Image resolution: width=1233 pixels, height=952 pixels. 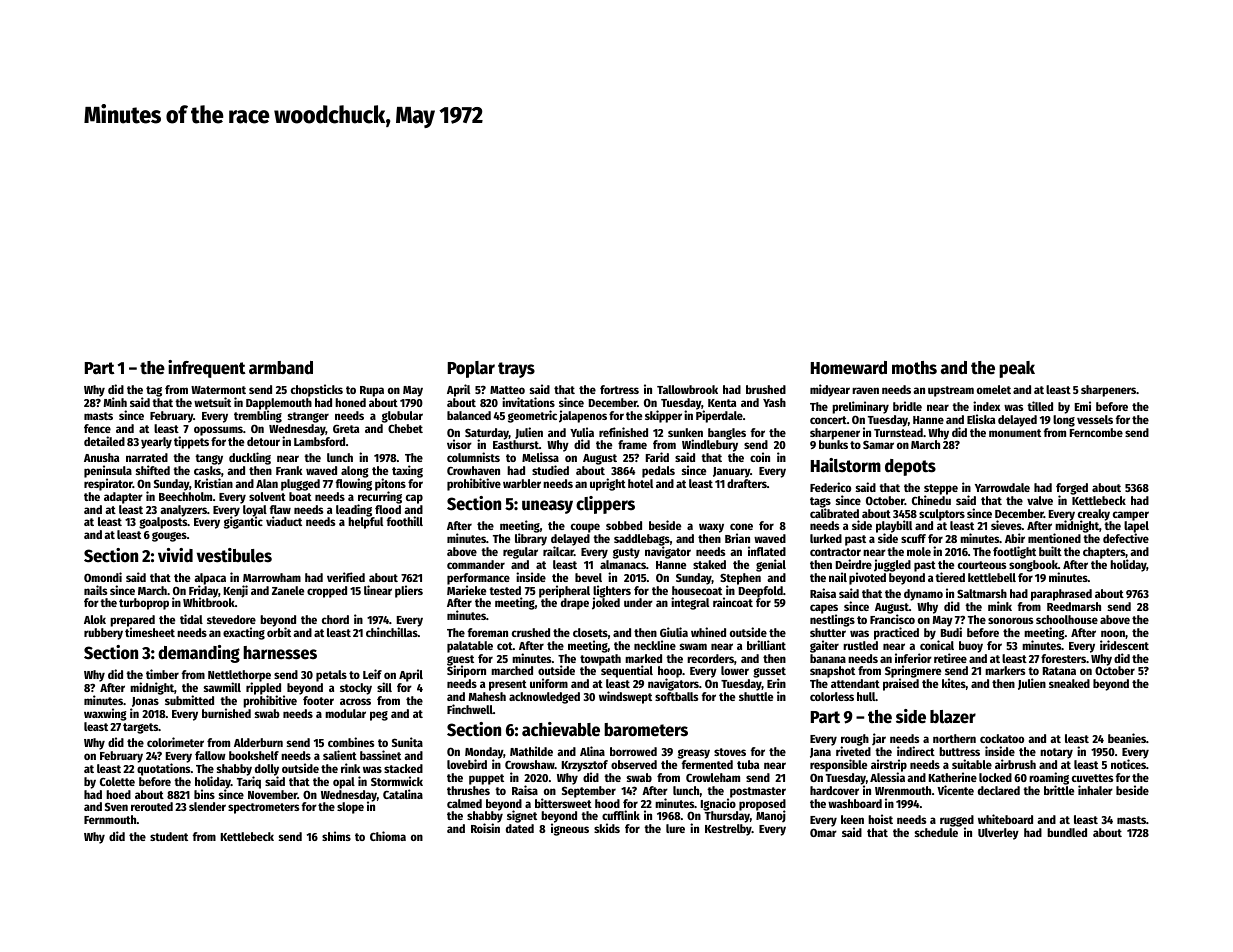 I want to click on valve, so click(x=1040, y=500).
